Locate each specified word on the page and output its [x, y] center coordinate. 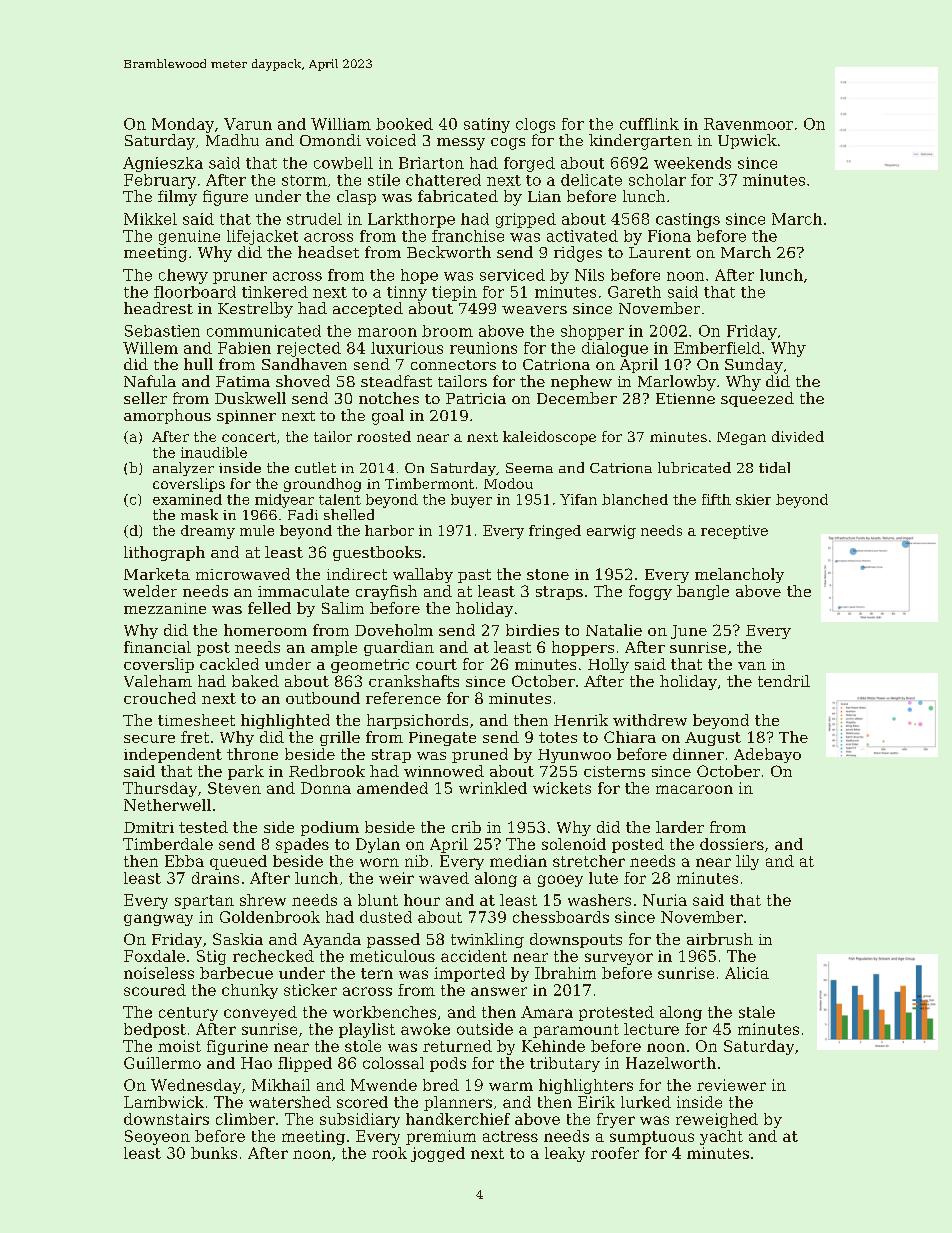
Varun [248, 124]
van [752, 666]
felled [269, 608]
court [436, 664]
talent [340, 499]
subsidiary [360, 1120]
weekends [692, 163]
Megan [741, 438]
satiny [487, 125]
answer [499, 991]
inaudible [214, 452]
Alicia [747, 973]
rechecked [273, 956]
